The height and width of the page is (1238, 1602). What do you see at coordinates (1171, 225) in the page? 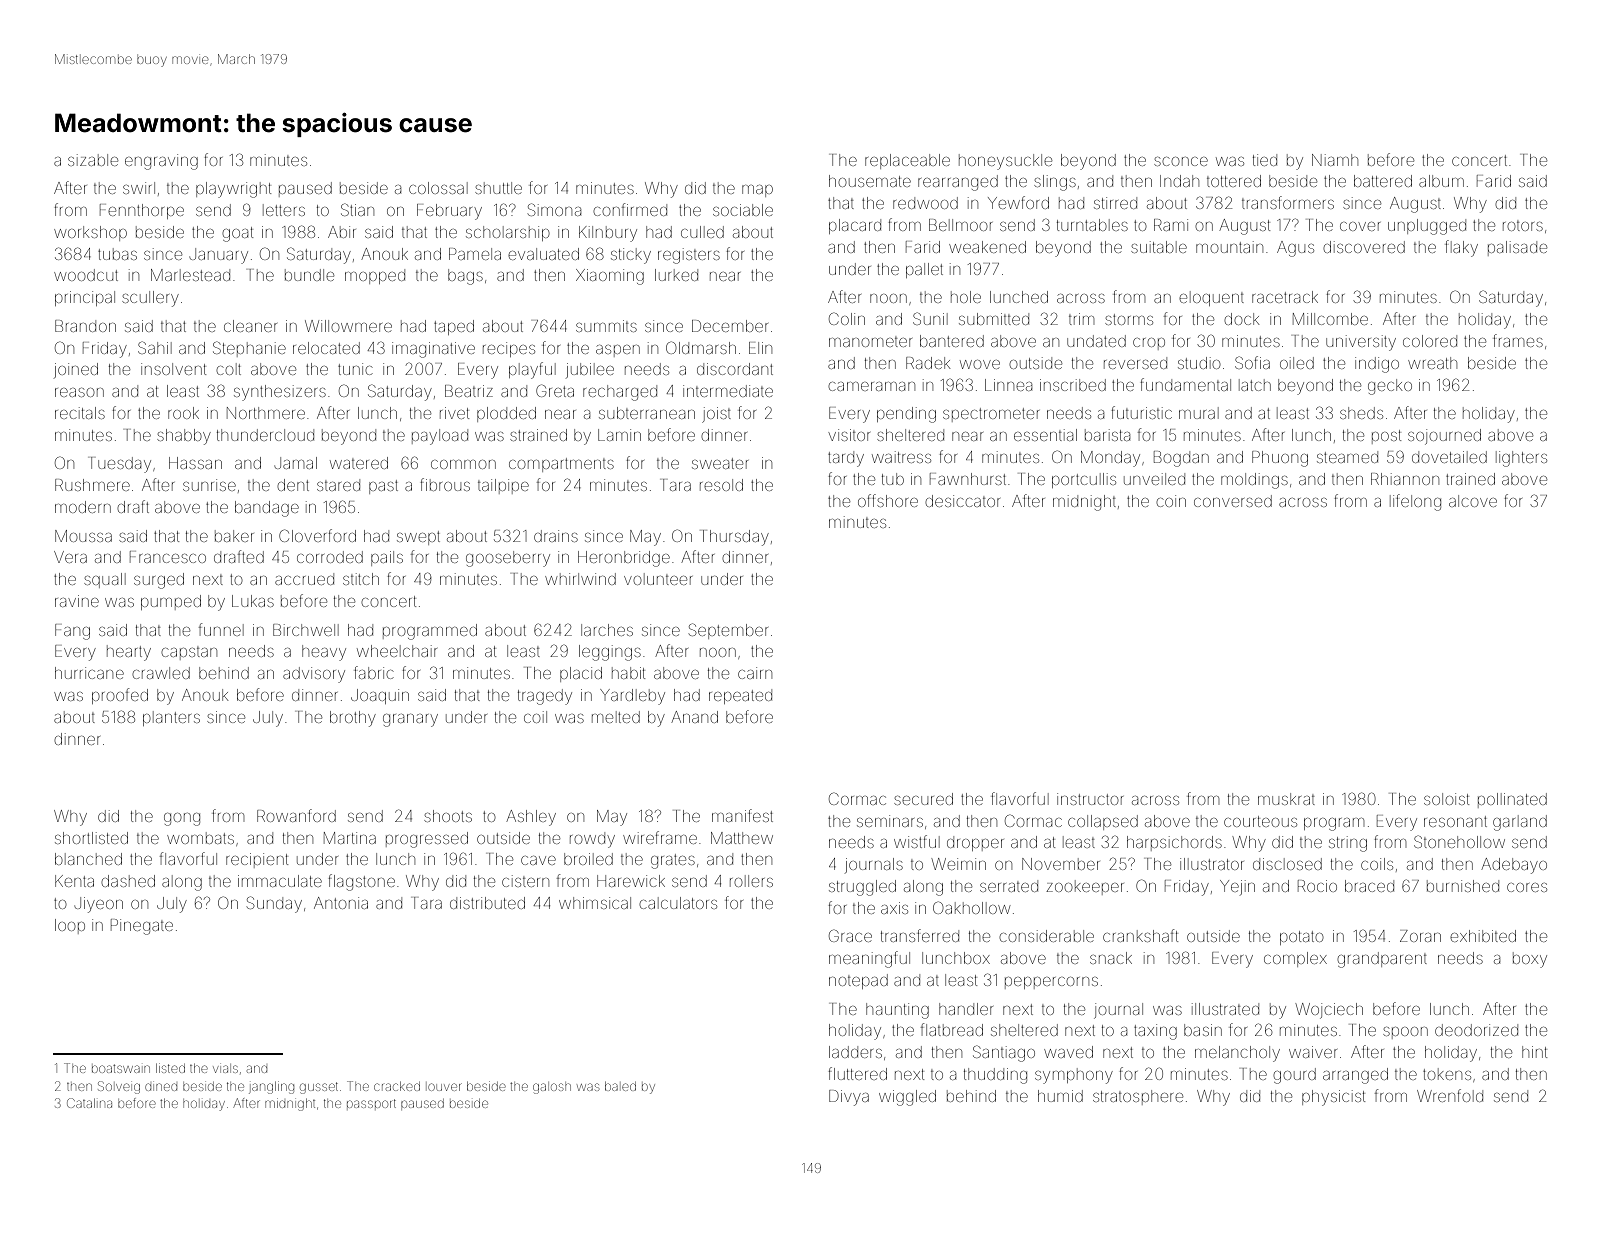
I see `Rami` at bounding box center [1171, 225].
